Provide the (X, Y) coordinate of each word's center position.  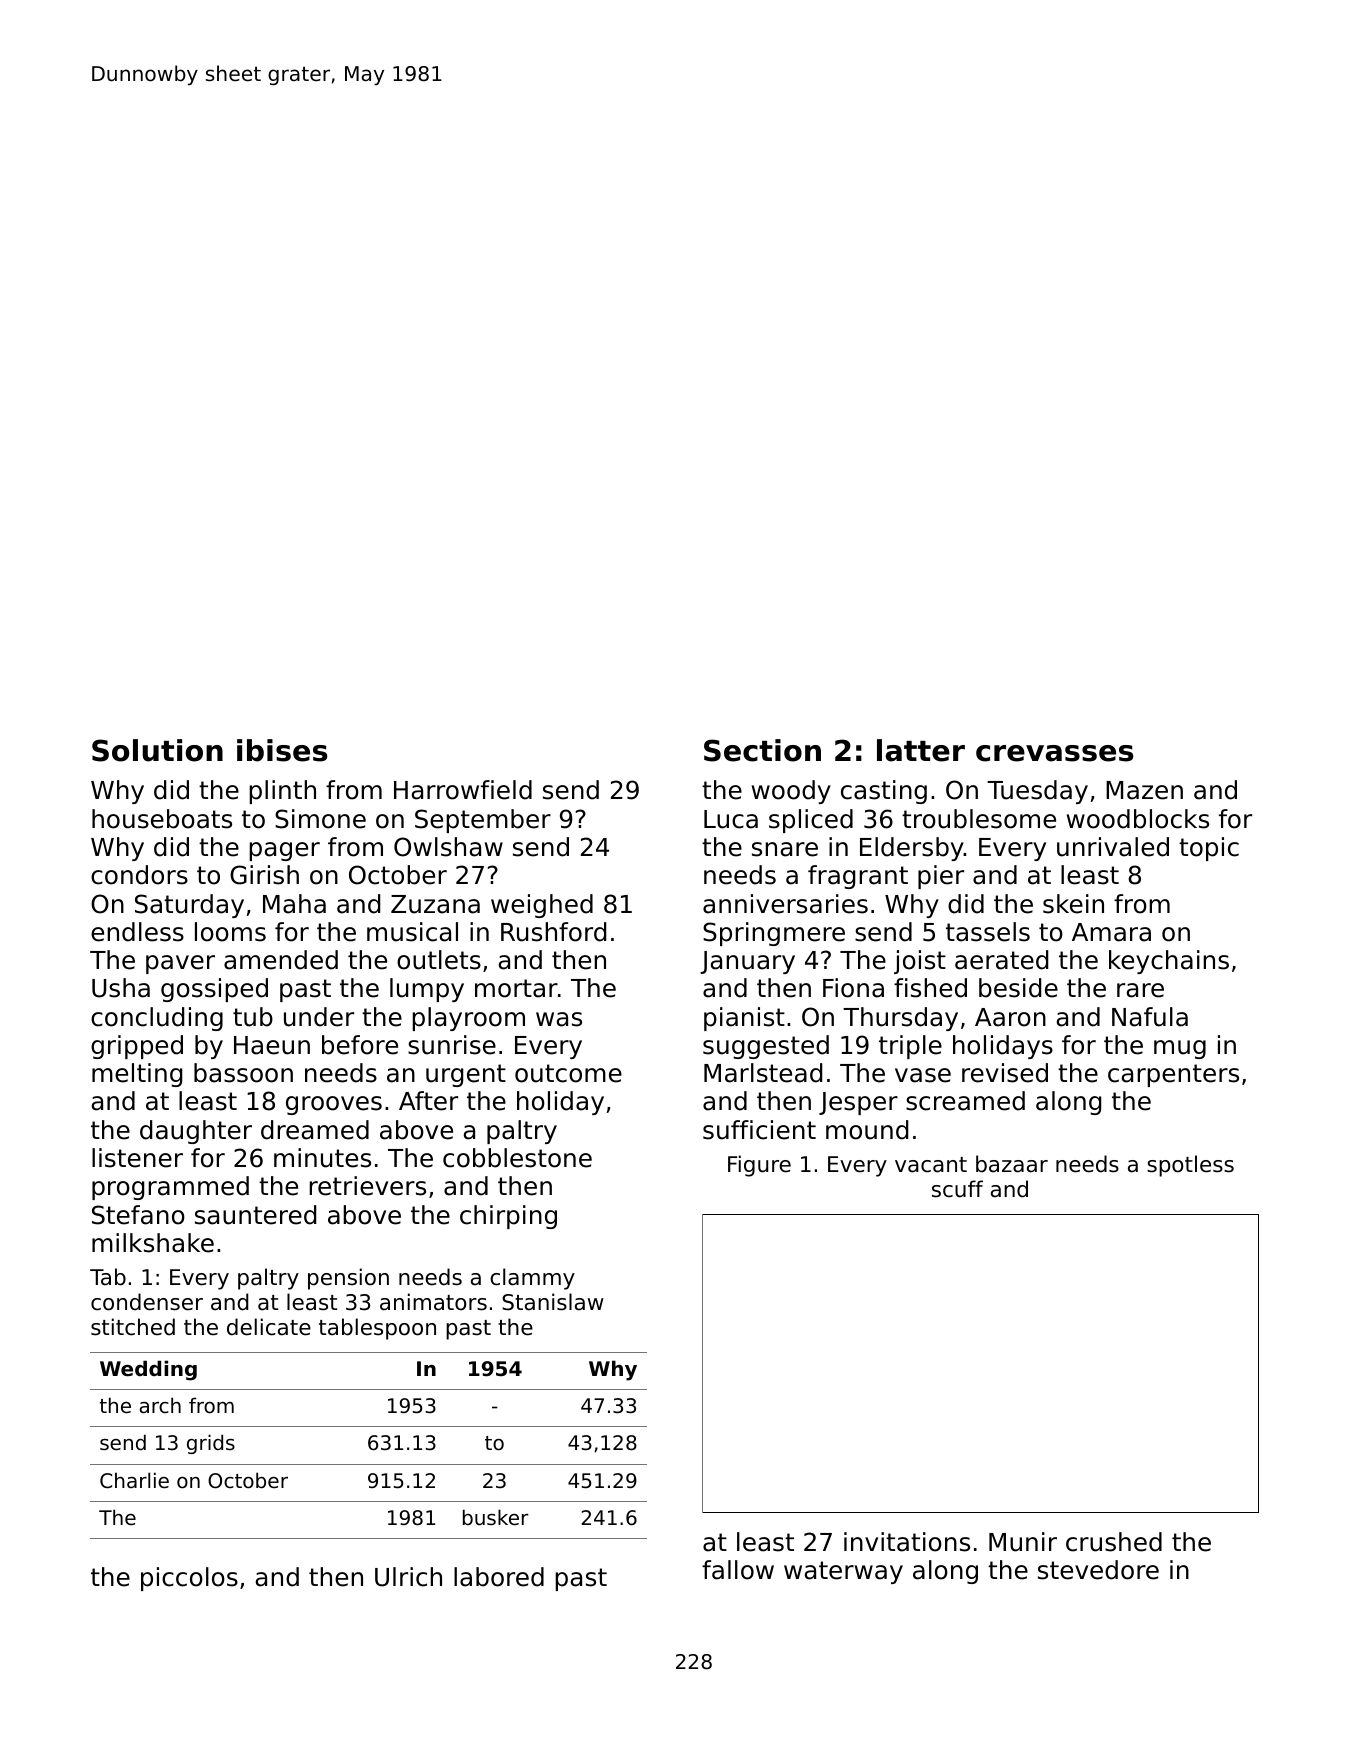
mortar (516, 988)
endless (137, 932)
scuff (957, 1189)
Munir (1023, 1542)
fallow (738, 1570)
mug (1180, 1049)
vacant (931, 1165)
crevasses (1054, 753)
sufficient (759, 1130)
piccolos (189, 1579)
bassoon (243, 1073)
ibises (282, 750)
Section (762, 750)
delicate (269, 1327)
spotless (1190, 1166)
